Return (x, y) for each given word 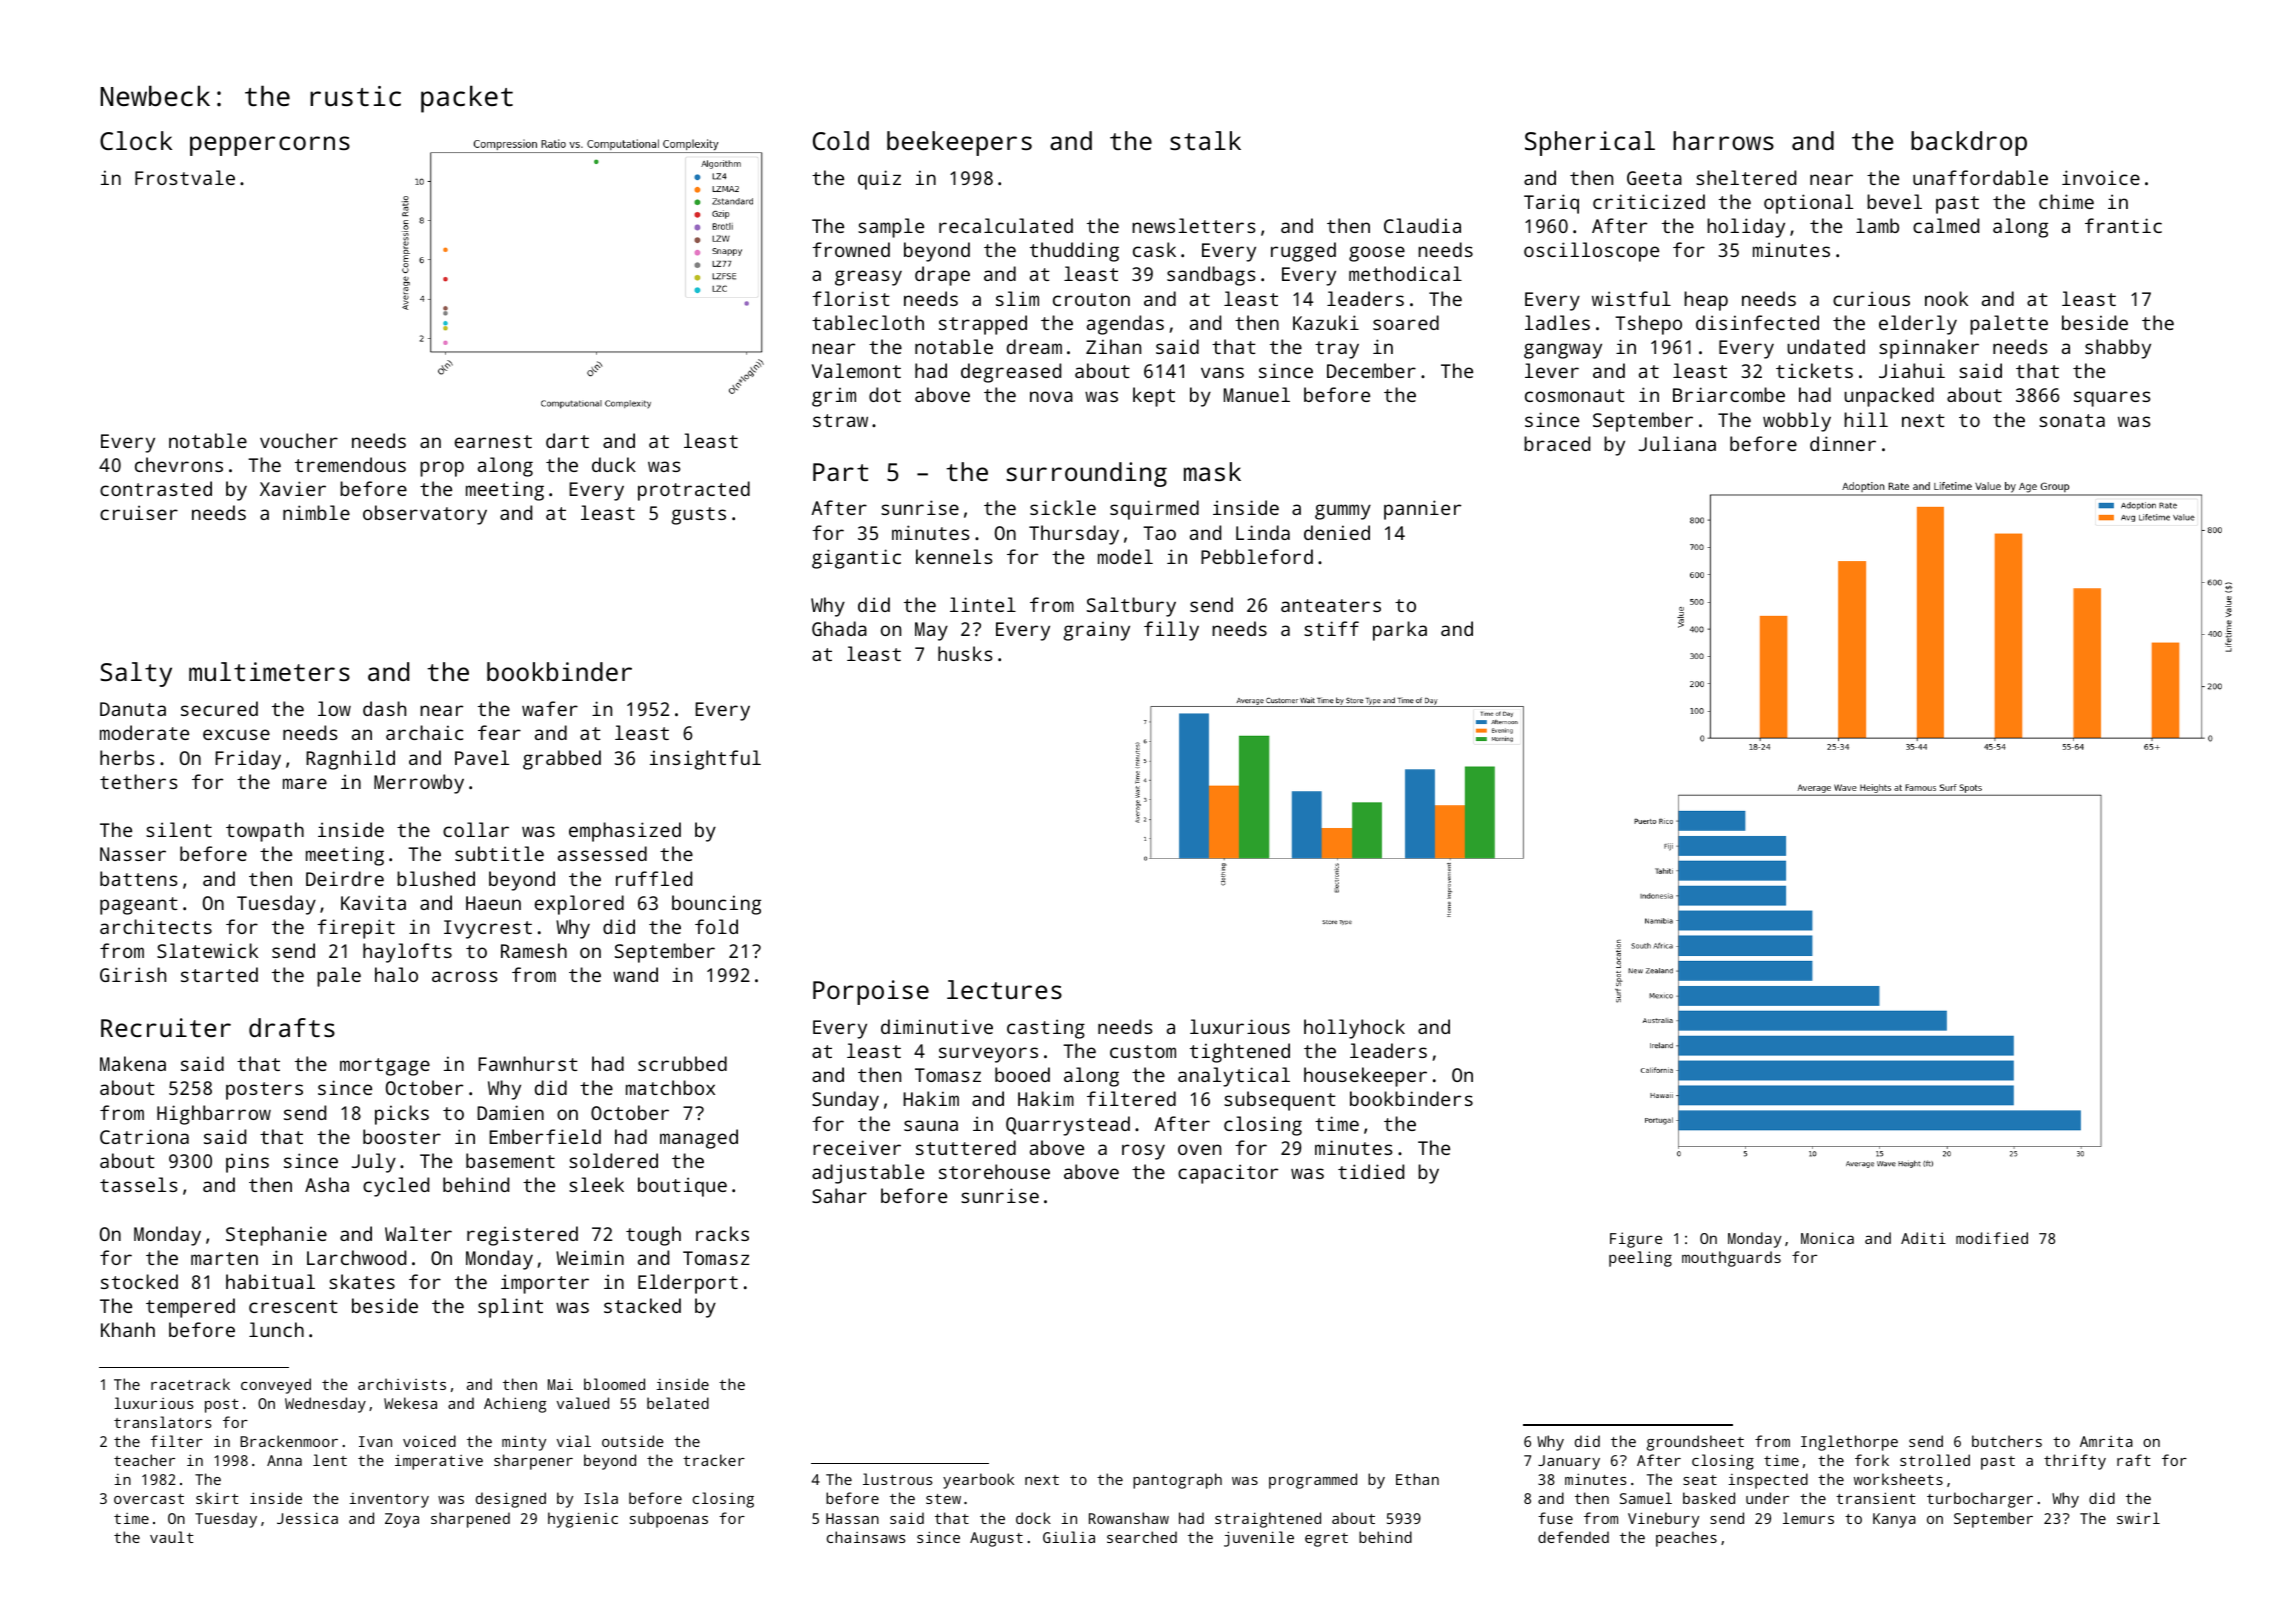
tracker (714, 1460)
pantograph (1177, 1481)
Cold (841, 140)
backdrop (1969, 143)
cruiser (139, 512)
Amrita (2106, 1441)
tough (653, 1236)
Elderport (688, 1284)
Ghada (839, 628)
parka (1400, 631)
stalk (1205, 140)
